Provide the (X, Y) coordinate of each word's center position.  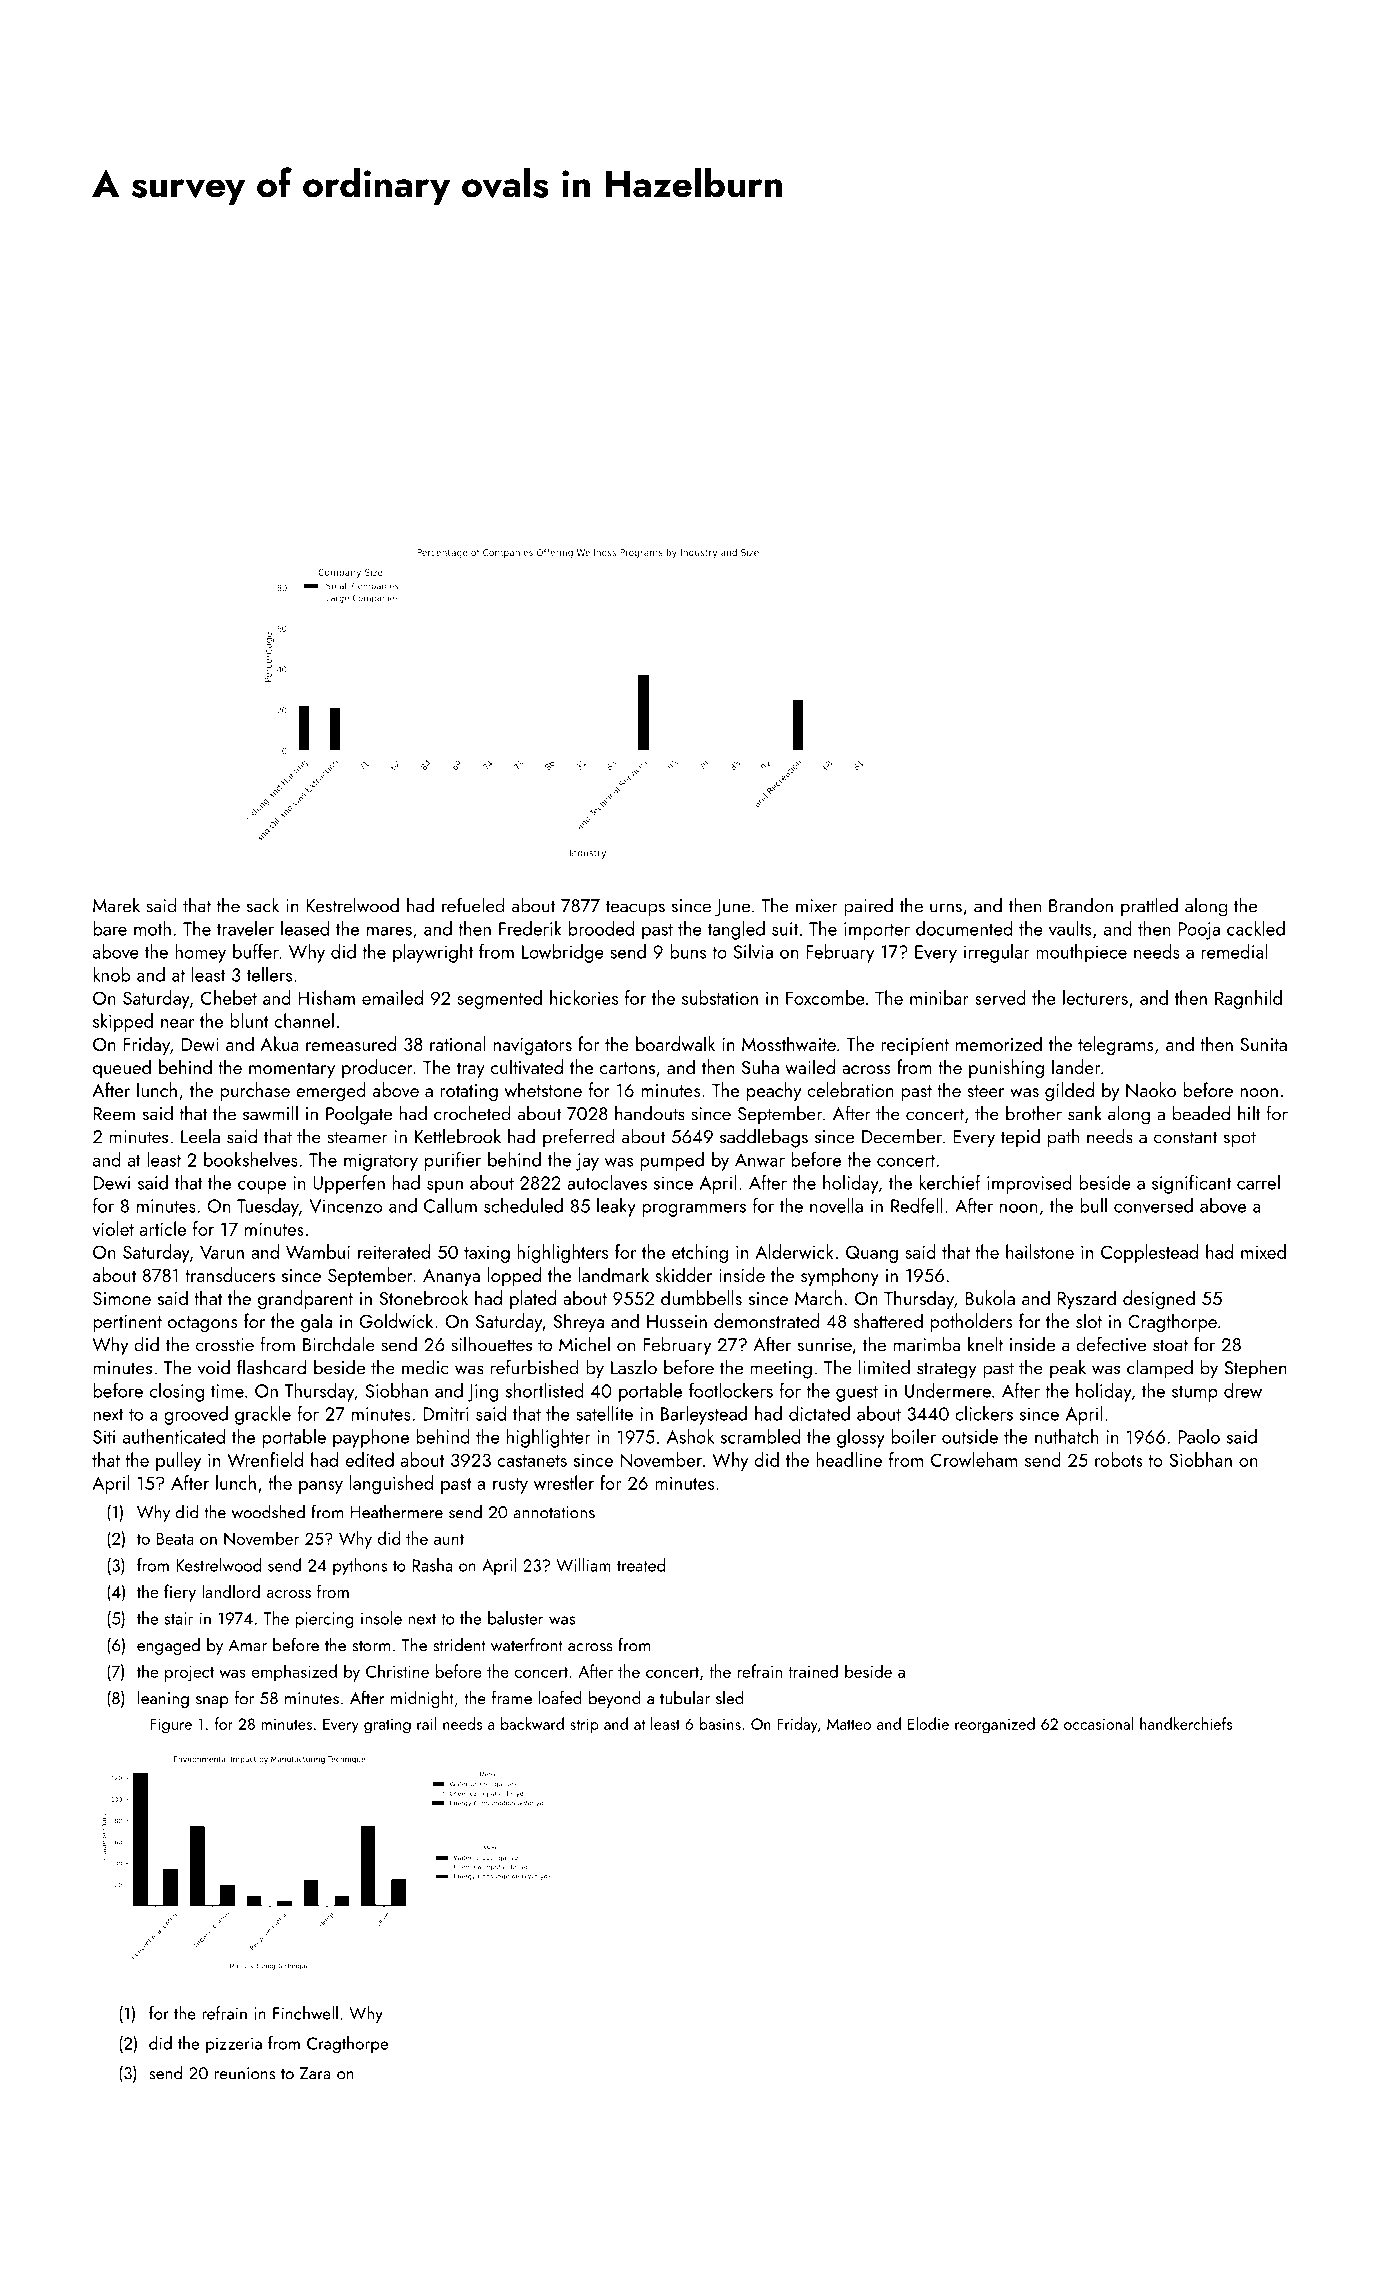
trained (813, 1671)
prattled (1149, 907)
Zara (315, 2073)
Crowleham (974, 1459)
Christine (397, 1671)
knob (111, 974)
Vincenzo (345, 1206)
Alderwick (794, 1251)
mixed (1263, 1251)
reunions (245, 2073)
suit (785, 929)
